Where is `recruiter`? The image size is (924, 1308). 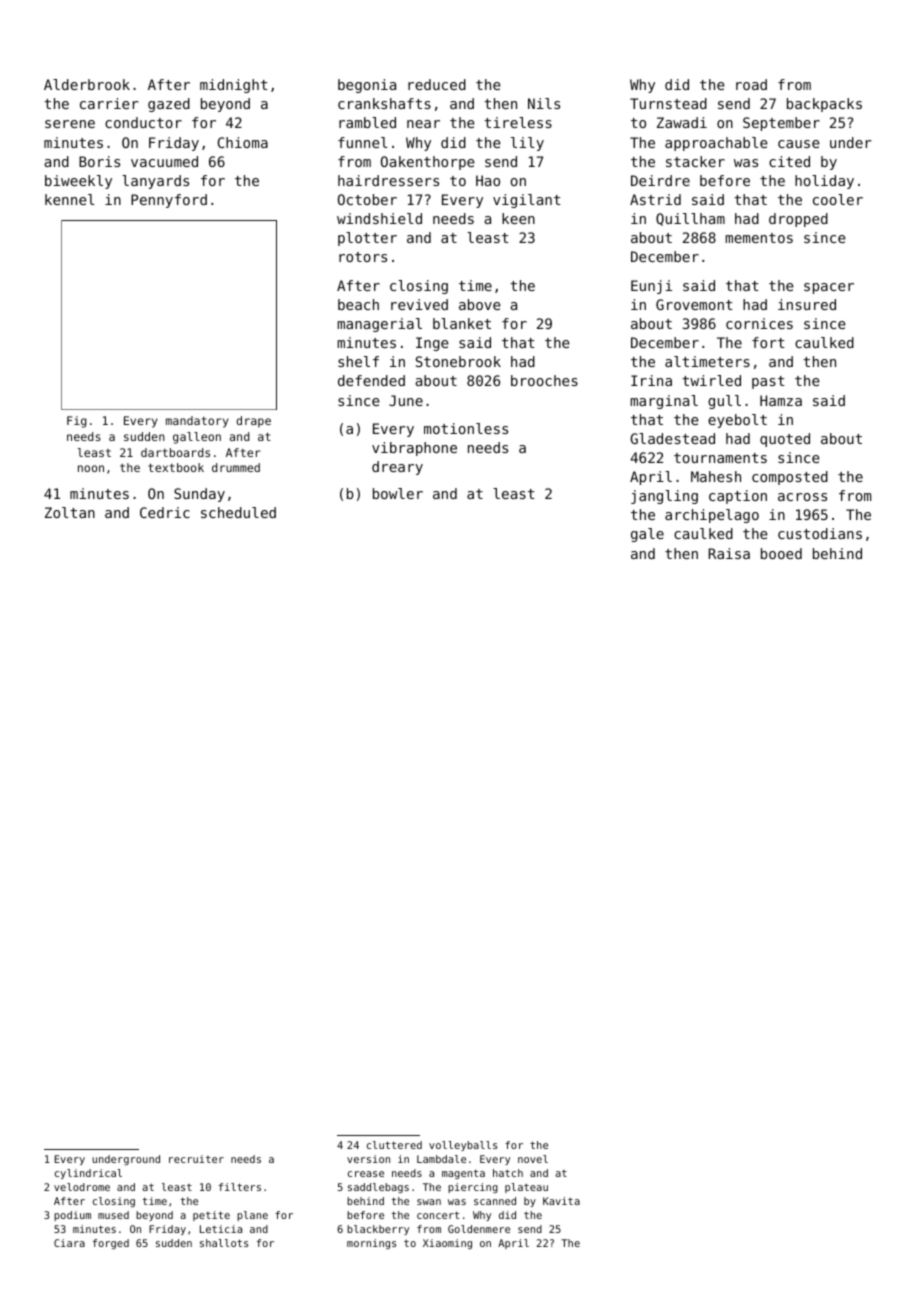 recruiter is located at coordinates (196, 1159).
